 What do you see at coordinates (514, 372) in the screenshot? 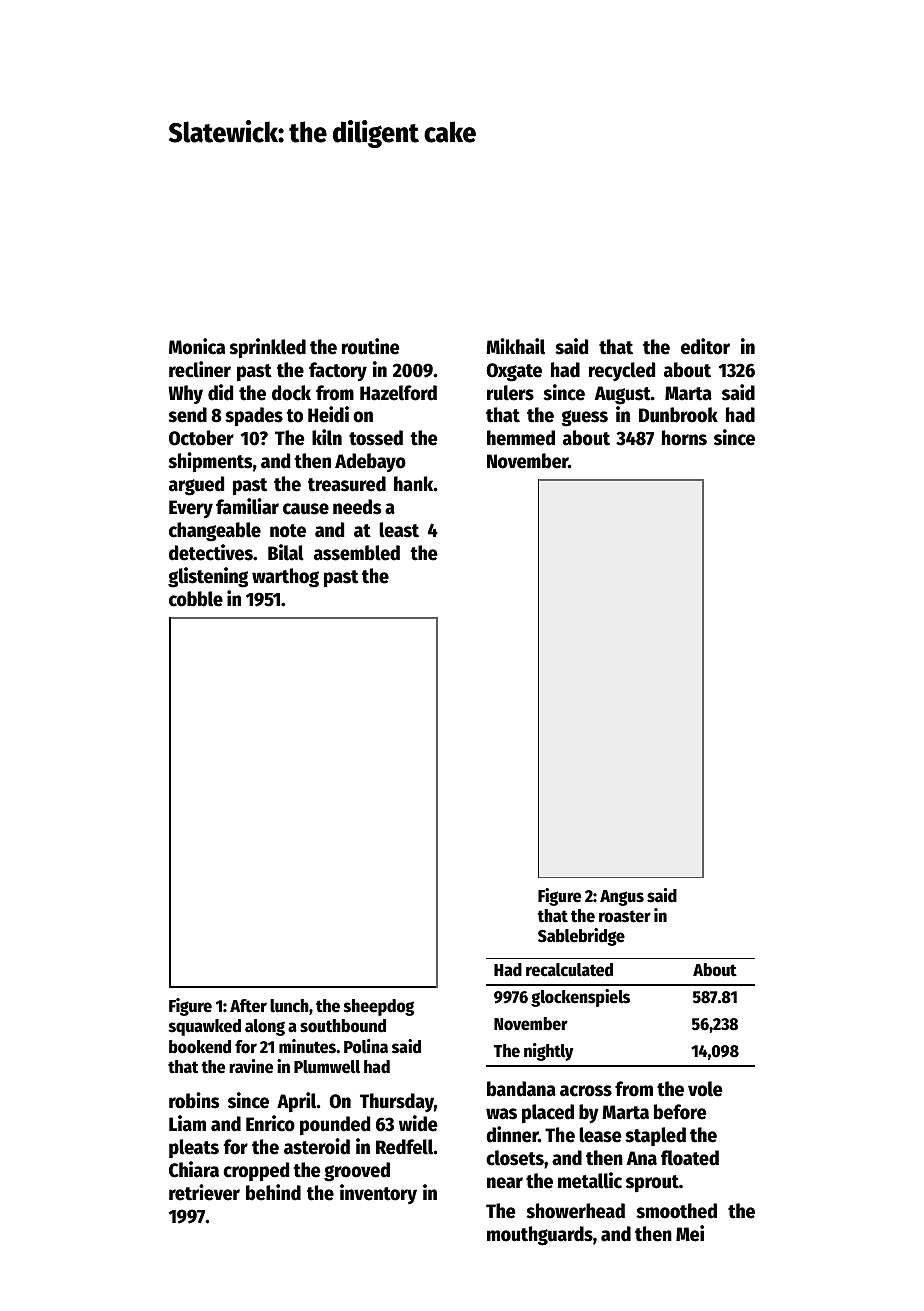
I see `Oxgate` at bounding box center [514, 372].
